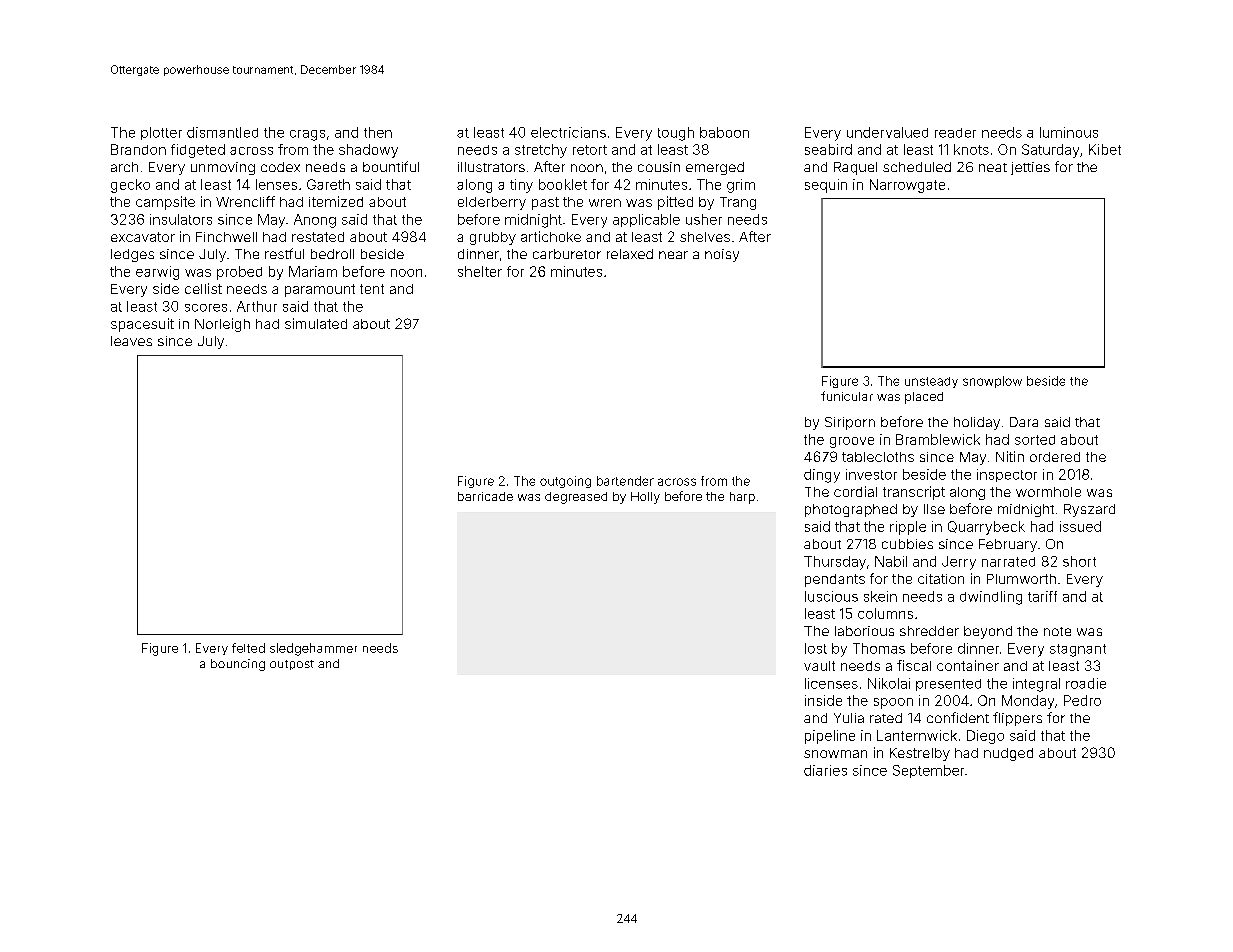 This document has height=952, width=1233. What do you see at coordinates (931, 382) in the document?
I see `unsteady` at bounding box center [931, 382].
